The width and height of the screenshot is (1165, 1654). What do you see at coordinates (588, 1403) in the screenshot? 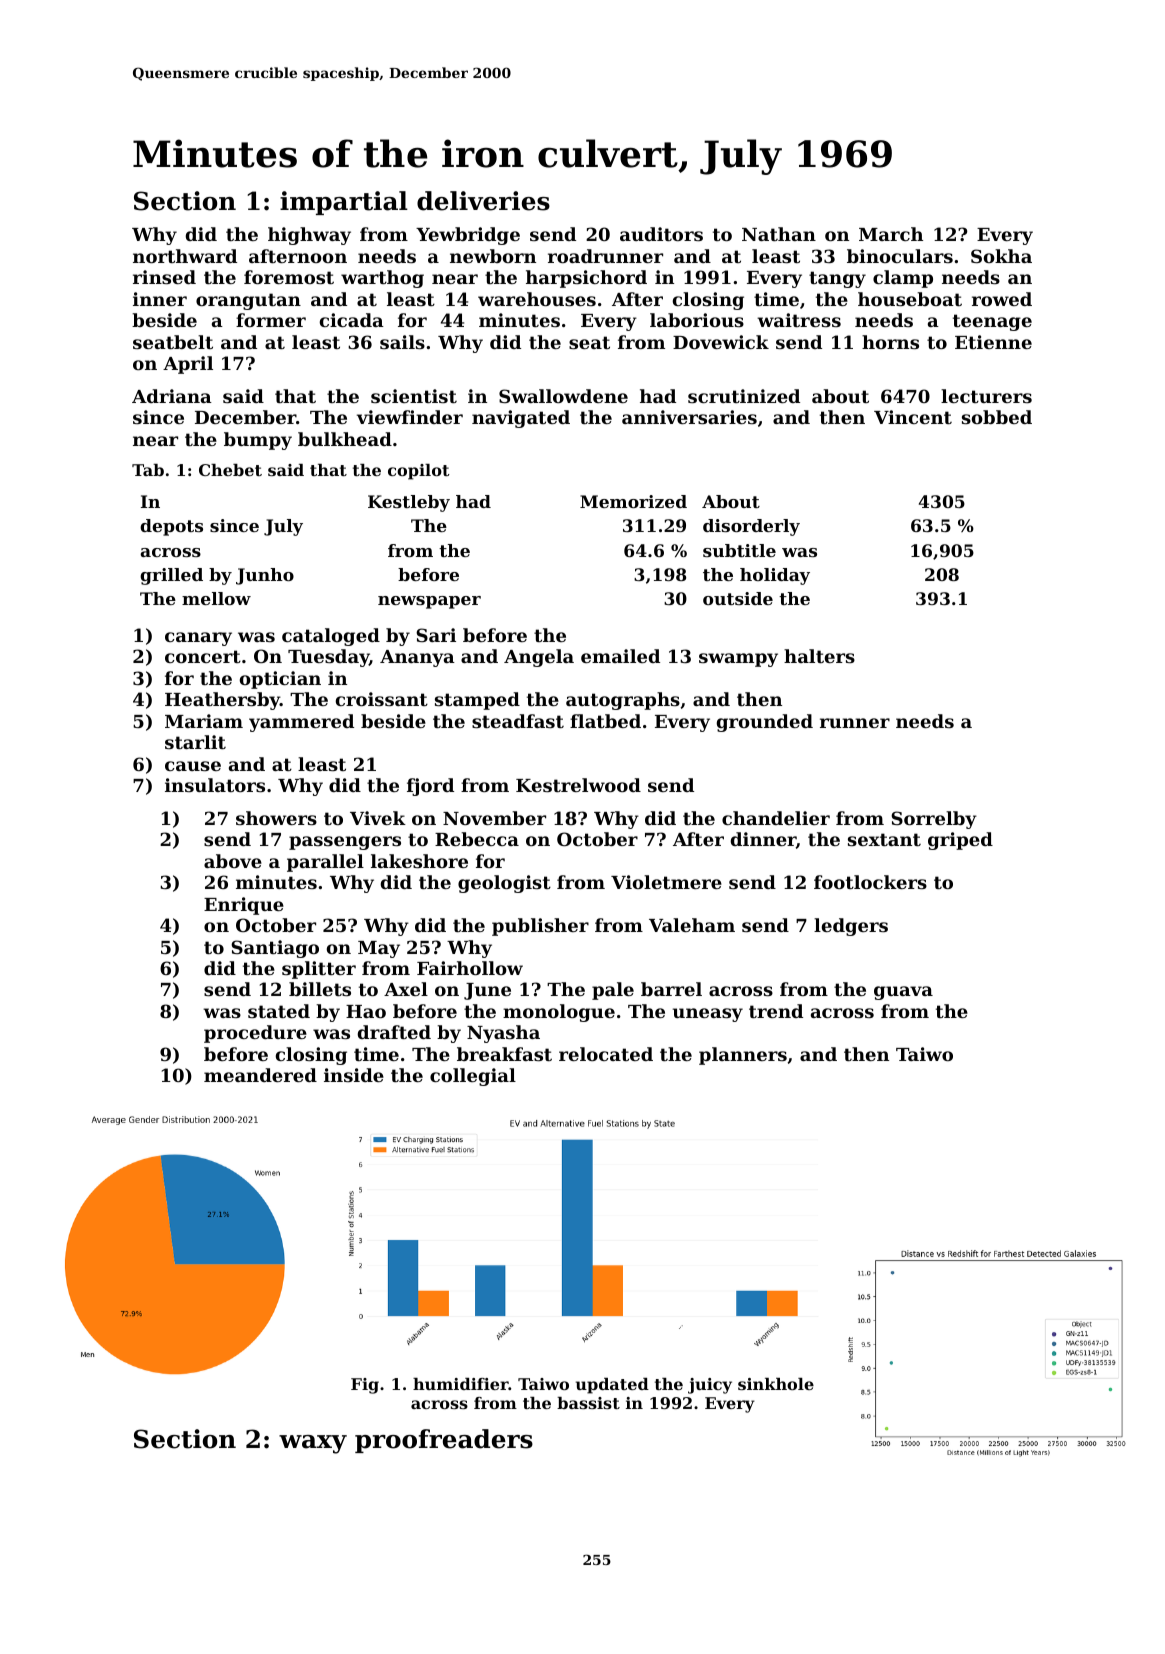
I see `bassist` at bounding box center [588, 1403].
